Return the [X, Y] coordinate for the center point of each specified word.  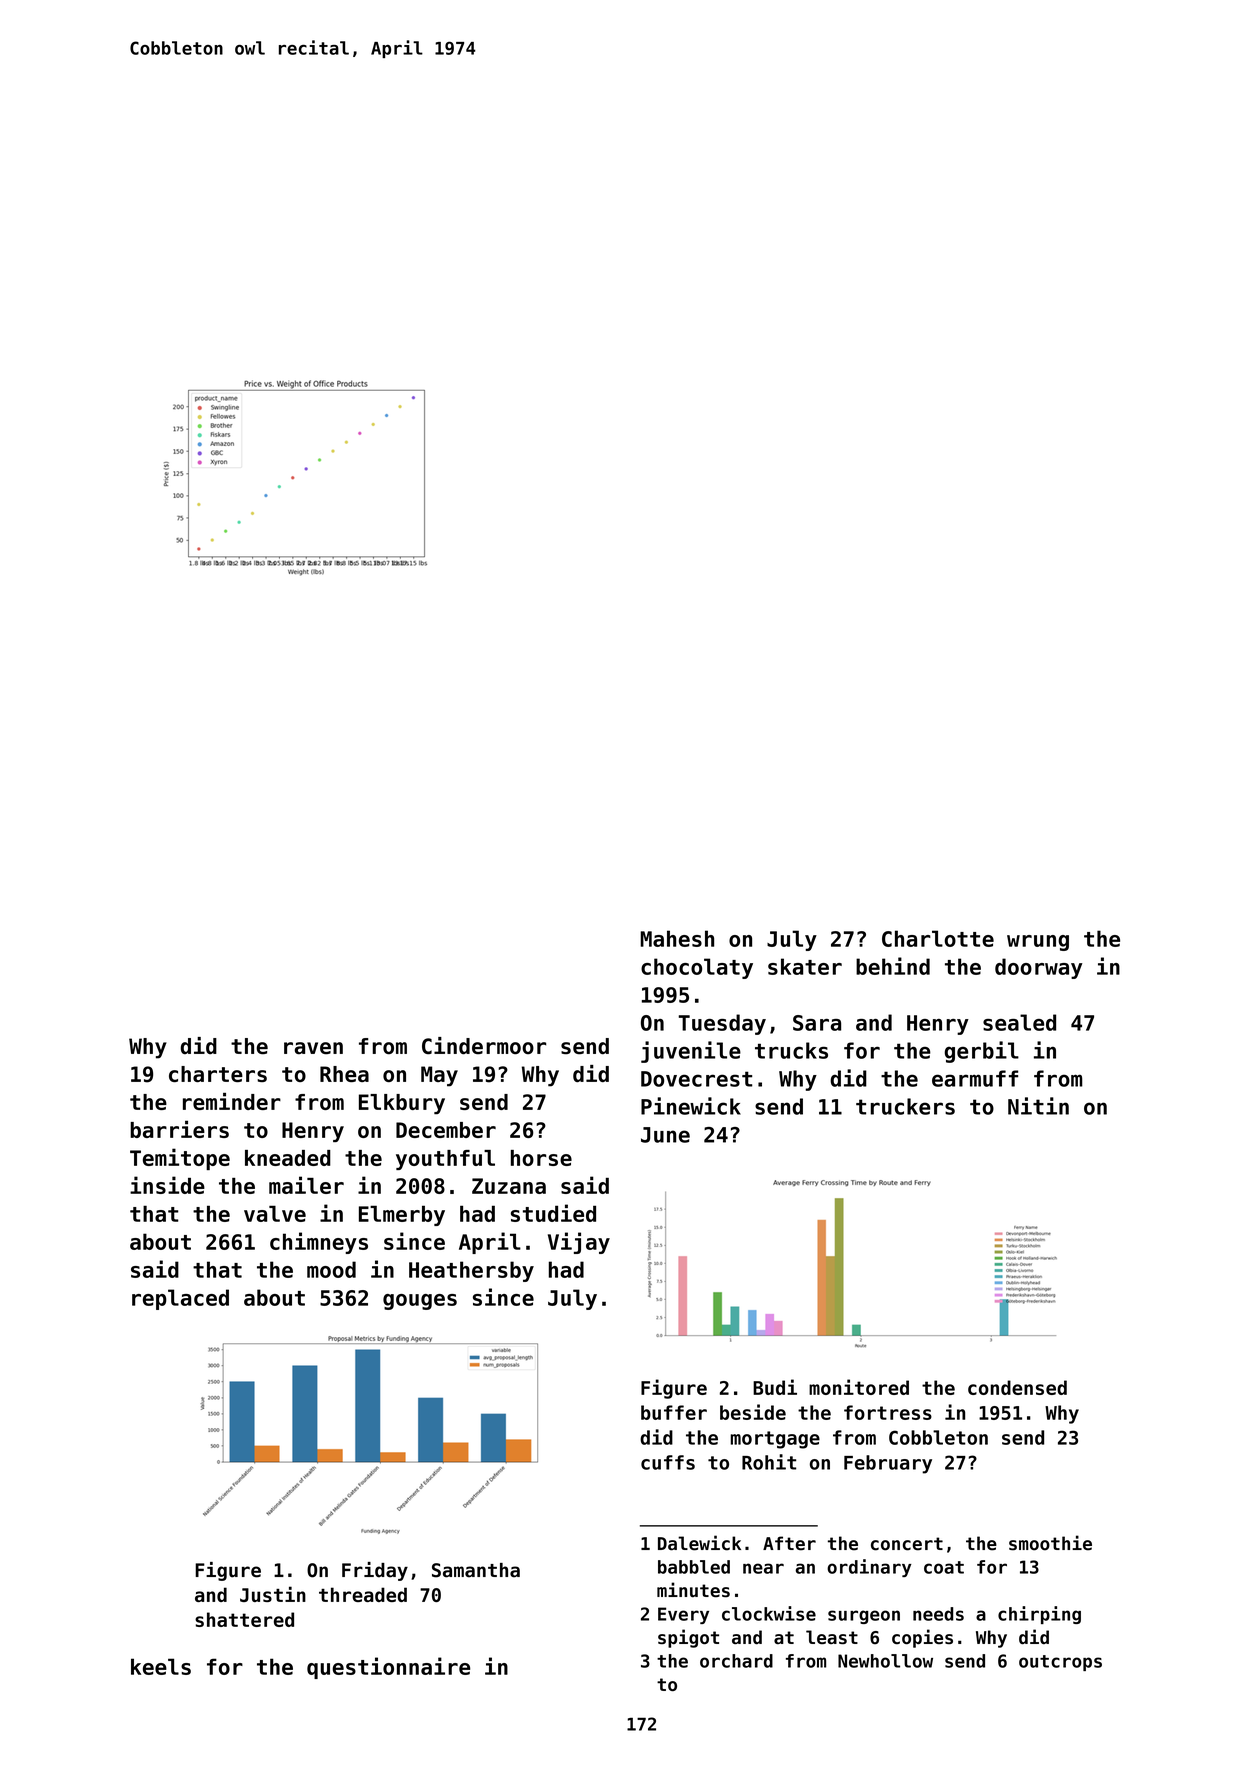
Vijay [579, 1243]
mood [331, 1269]
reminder [232, 1101]
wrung [1038, 943]
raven [313, 1048]
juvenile [691, 1052]
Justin [273, 1594]
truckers [905, 1106]
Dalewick [699, 1543]
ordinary [869, 1568]
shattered [244, 1619]
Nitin [1038, 1106]
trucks [791, 1050]
